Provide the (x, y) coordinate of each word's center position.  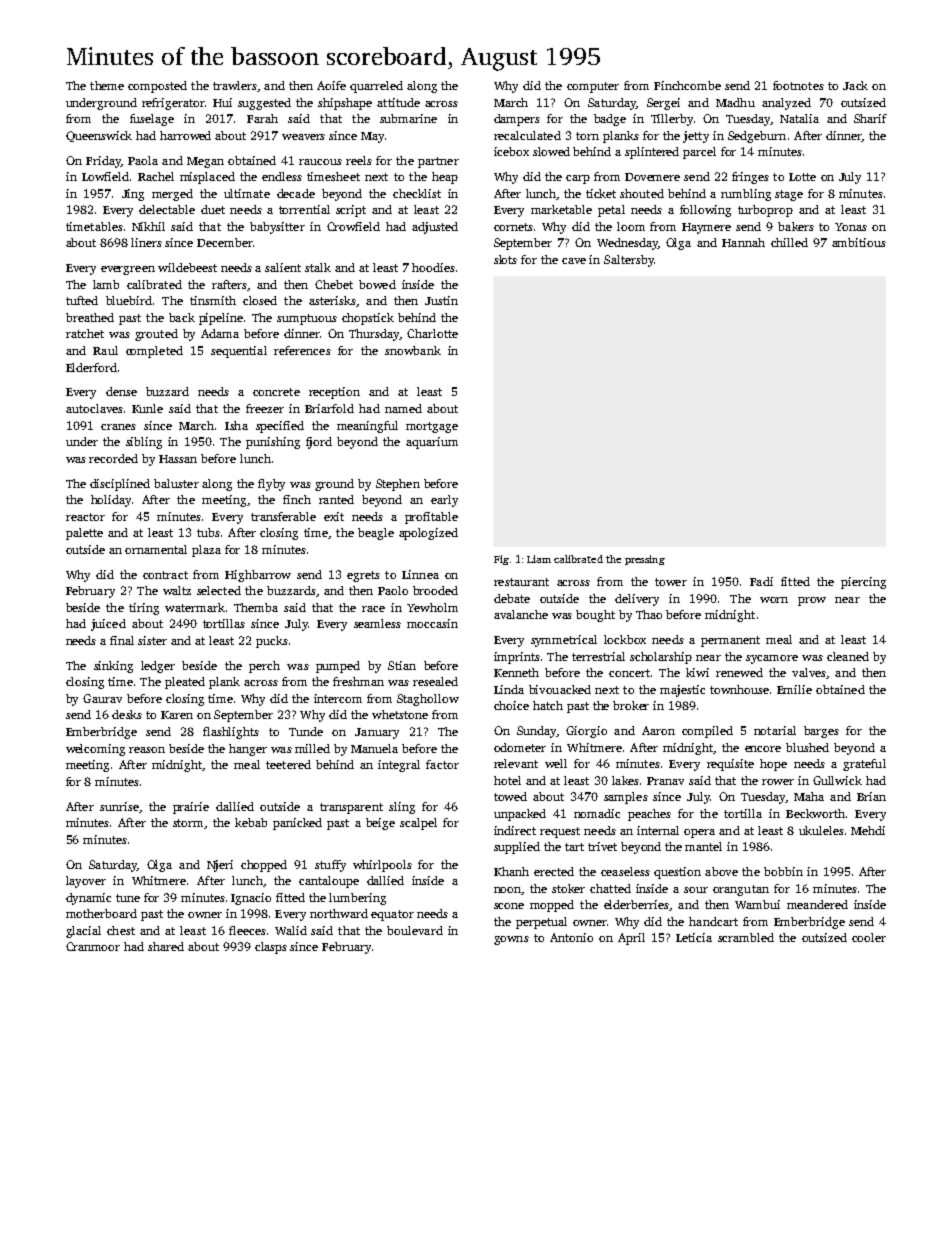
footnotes (798, 85)
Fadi (761, 581)
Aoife (331, 85)
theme (107, 85)
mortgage (432, 427)
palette (84, 534)
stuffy (330, 866)
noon (507, 890)
